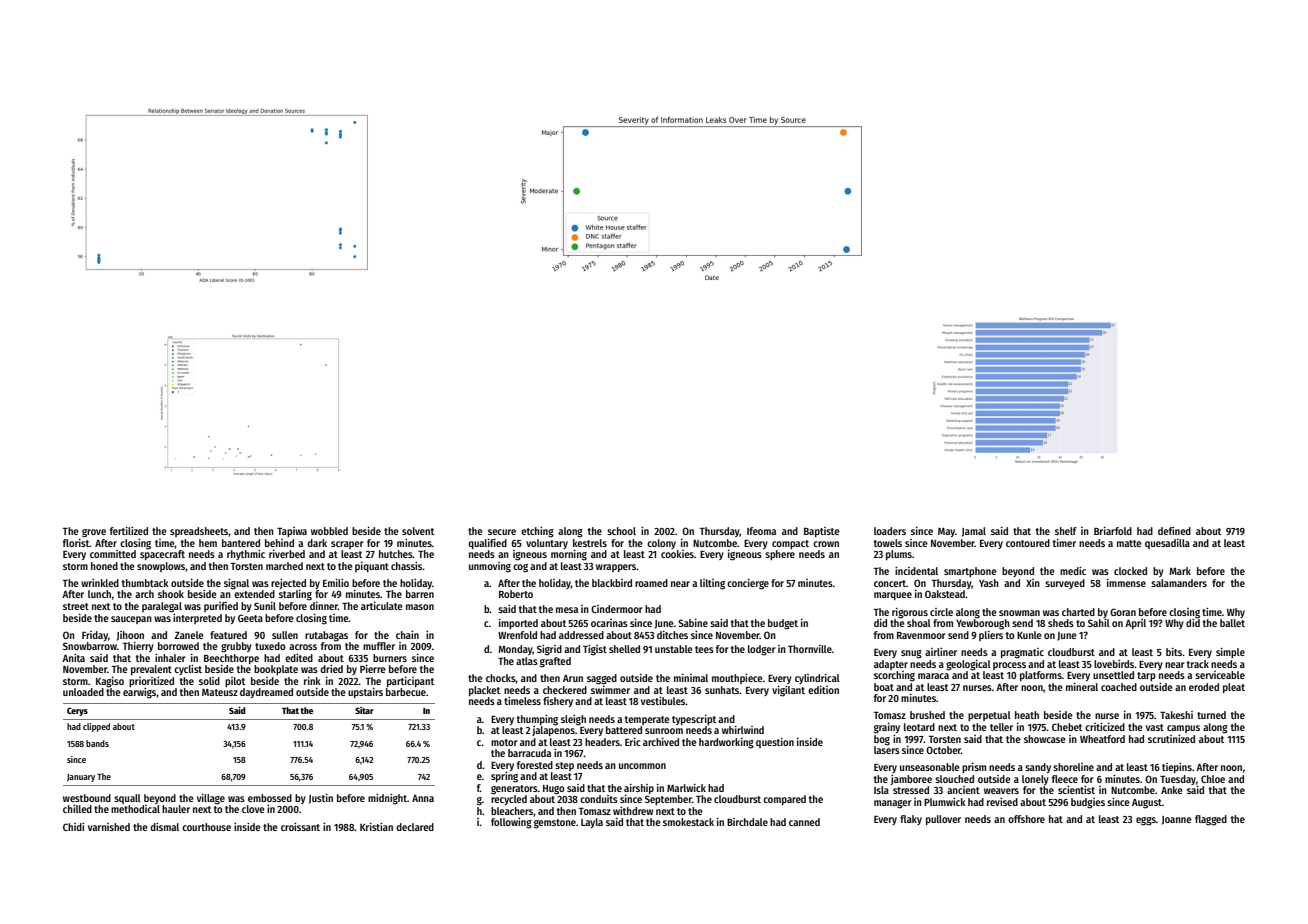 The image size is (1308, 924). I want to click on Cindermoor, so click(617, 609).
